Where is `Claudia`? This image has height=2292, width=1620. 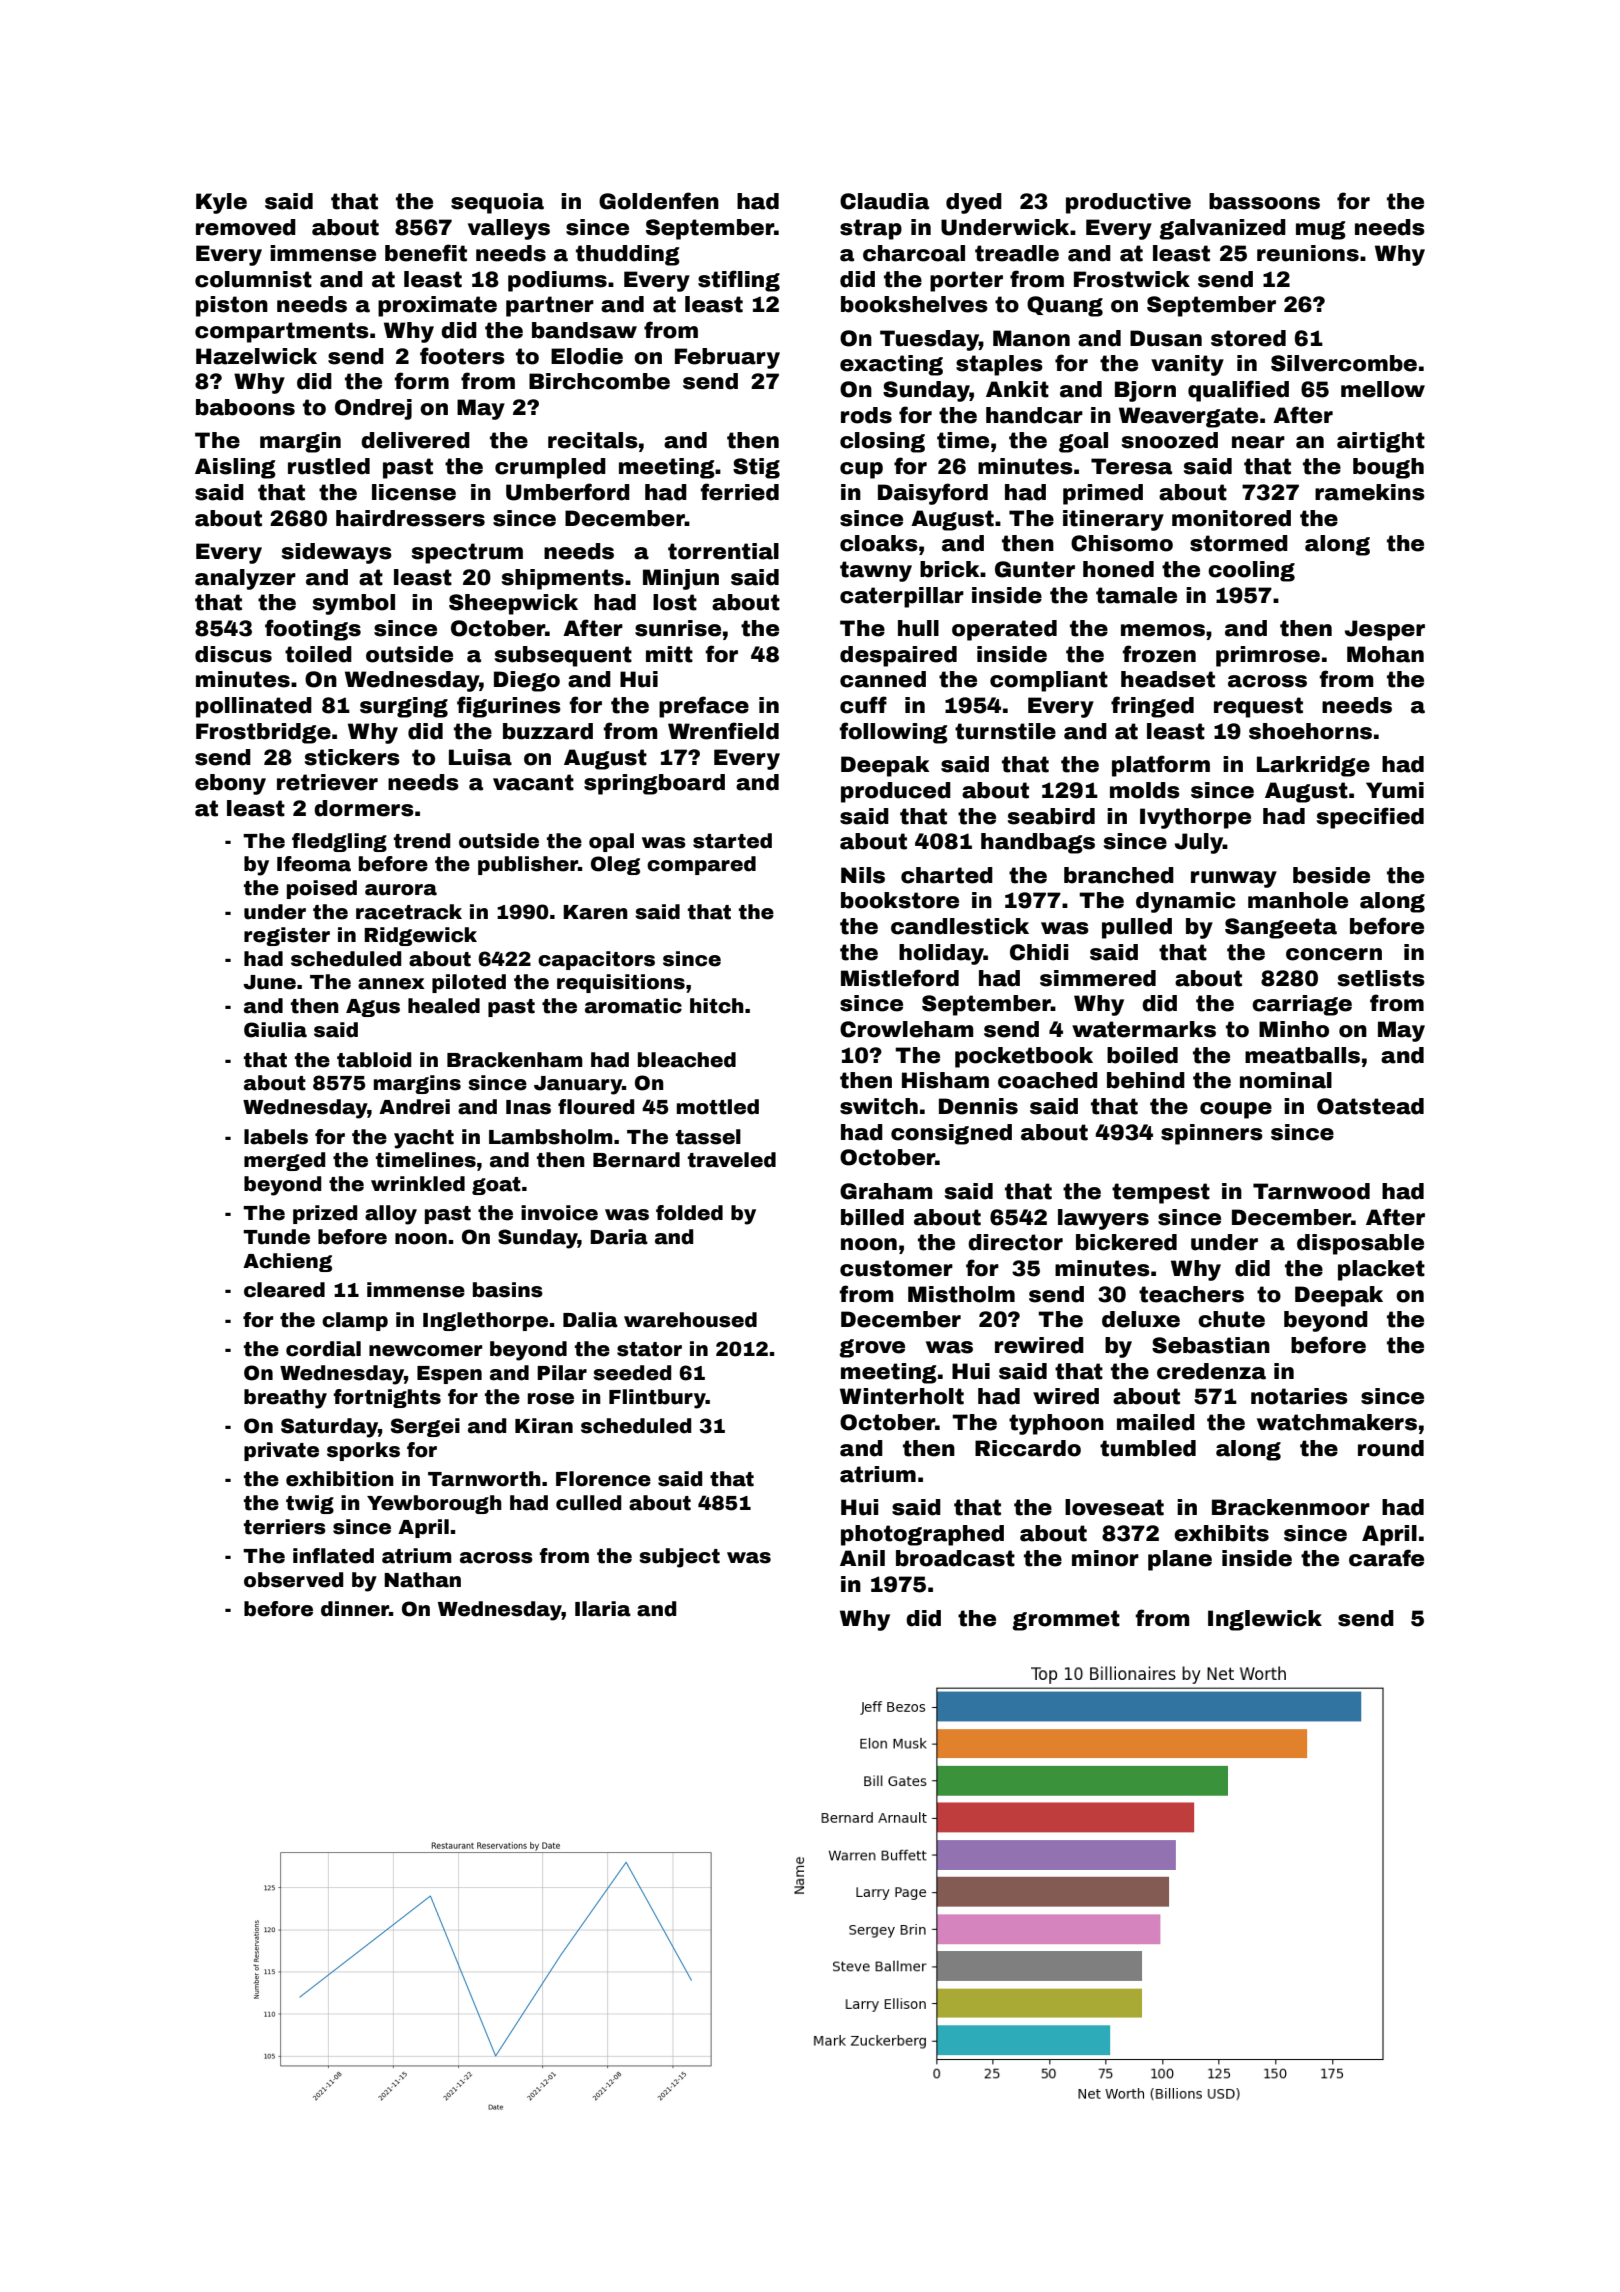
Claudia is located at coordinates (884, 201).
